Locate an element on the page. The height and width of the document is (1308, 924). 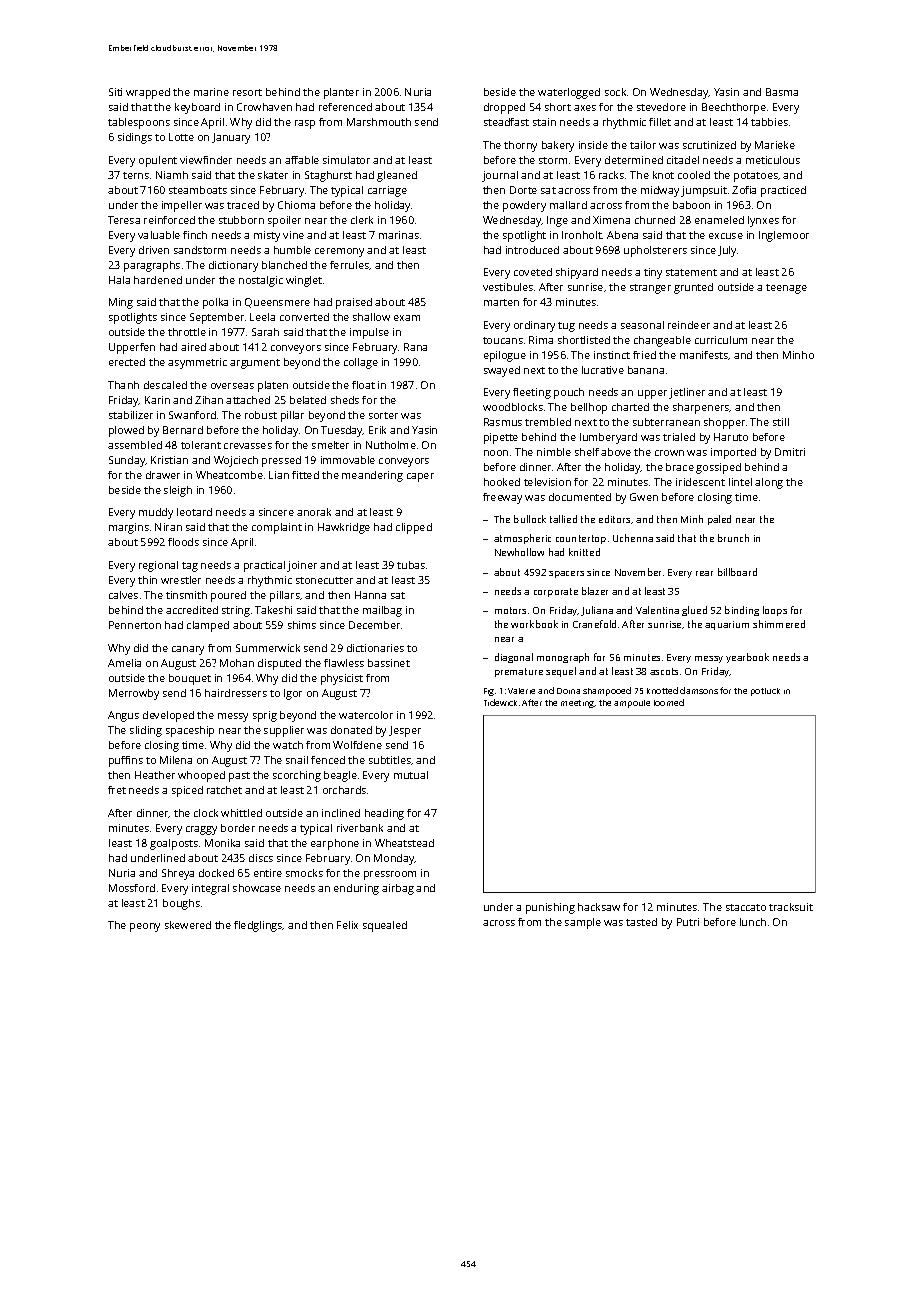
Felix is located at coordinates (347, 925).
